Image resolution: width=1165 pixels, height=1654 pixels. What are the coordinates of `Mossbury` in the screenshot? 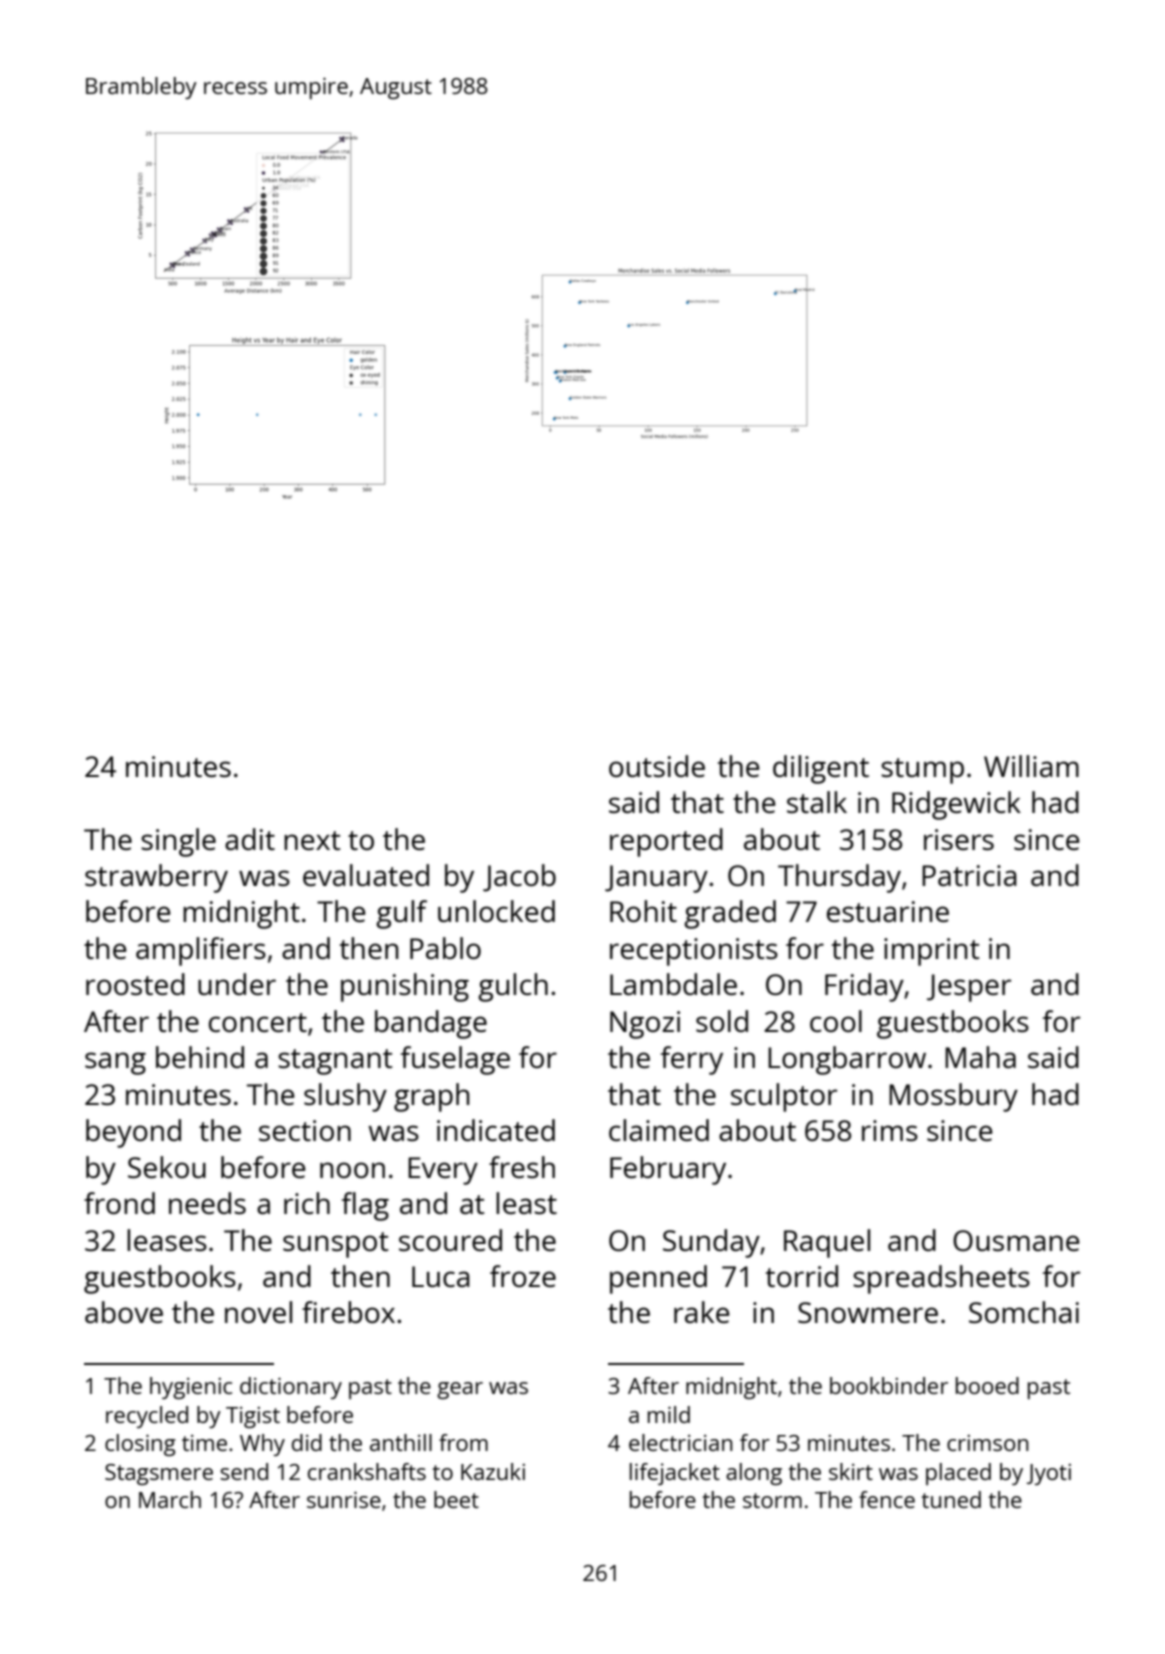 It's located at (953, 1097).
